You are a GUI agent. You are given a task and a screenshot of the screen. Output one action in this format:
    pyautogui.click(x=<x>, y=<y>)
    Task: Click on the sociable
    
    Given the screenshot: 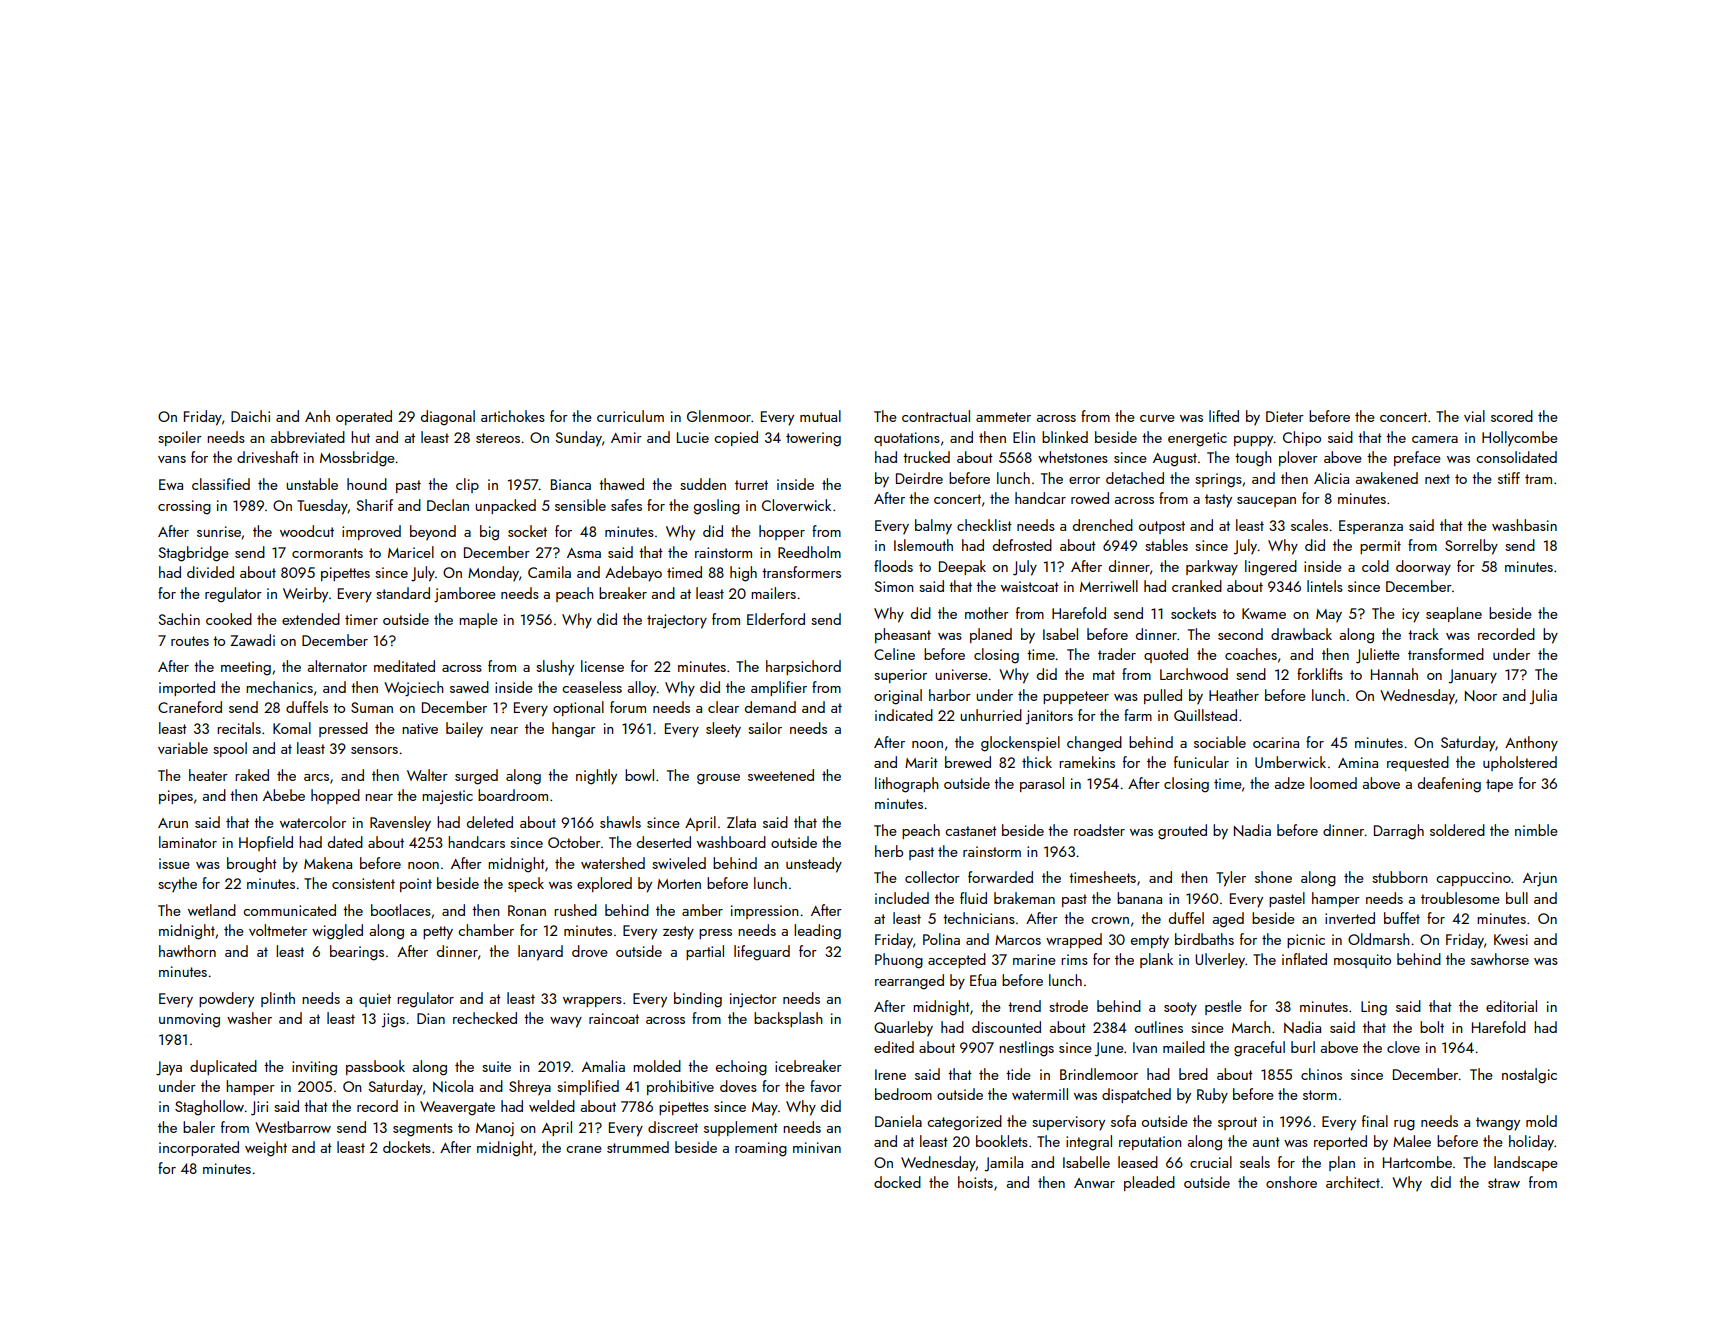 What is the action you would take?
    pyautogui.click(x=1220, y=742)
